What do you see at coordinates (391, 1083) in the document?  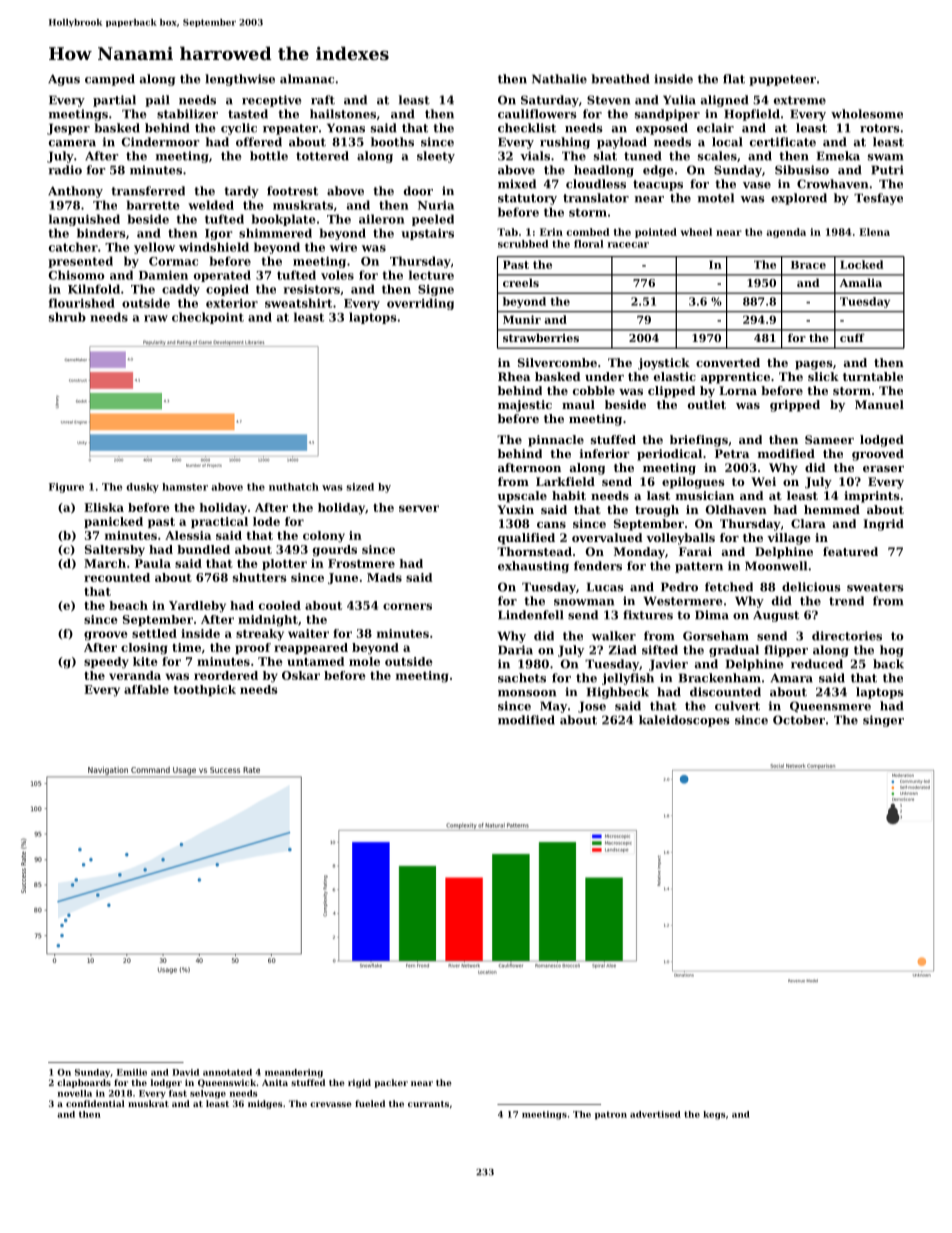 I see `packer` at bounding box center [391, 1083].
